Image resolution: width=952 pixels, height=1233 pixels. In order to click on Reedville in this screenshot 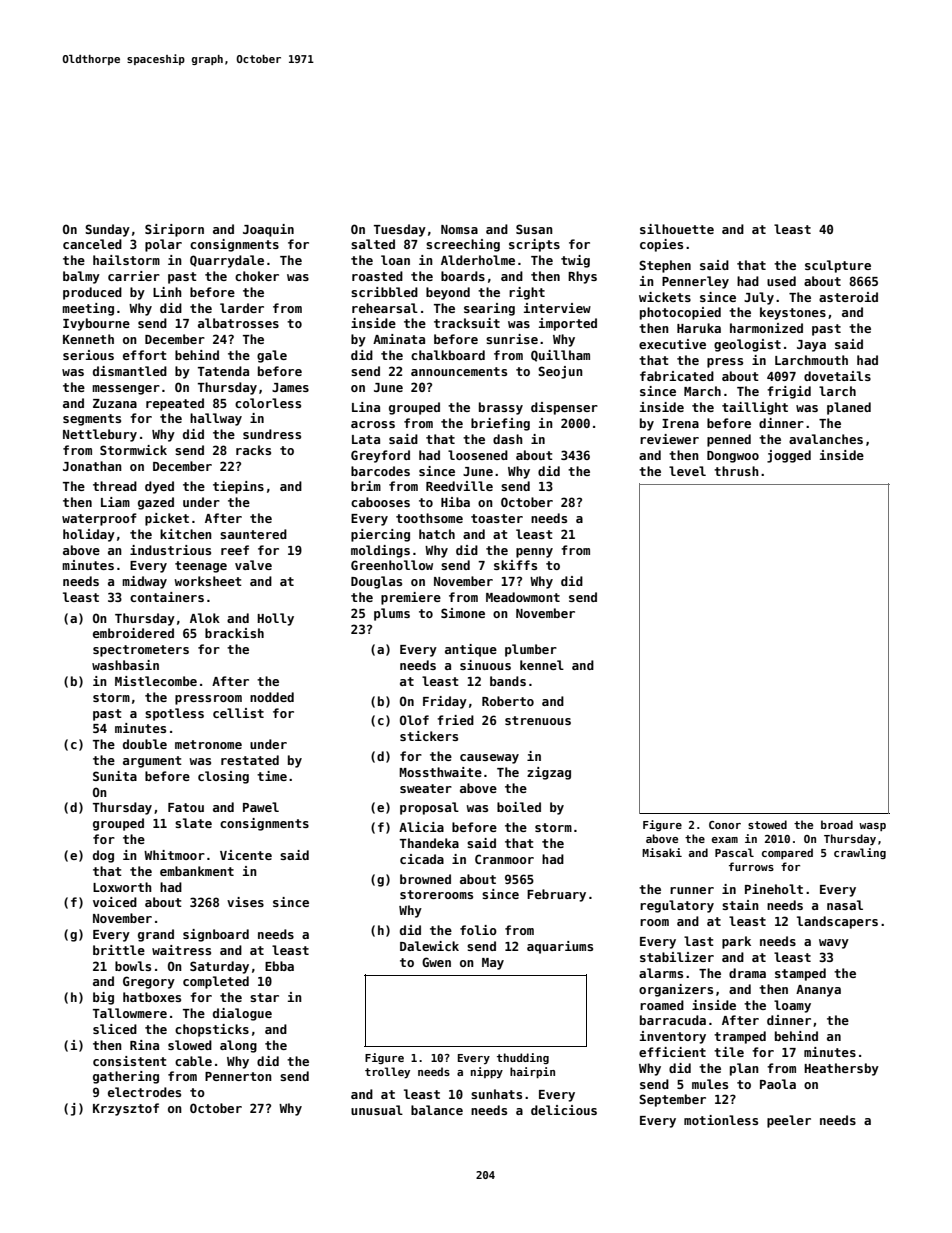, I will do `click(459, 486)`.
